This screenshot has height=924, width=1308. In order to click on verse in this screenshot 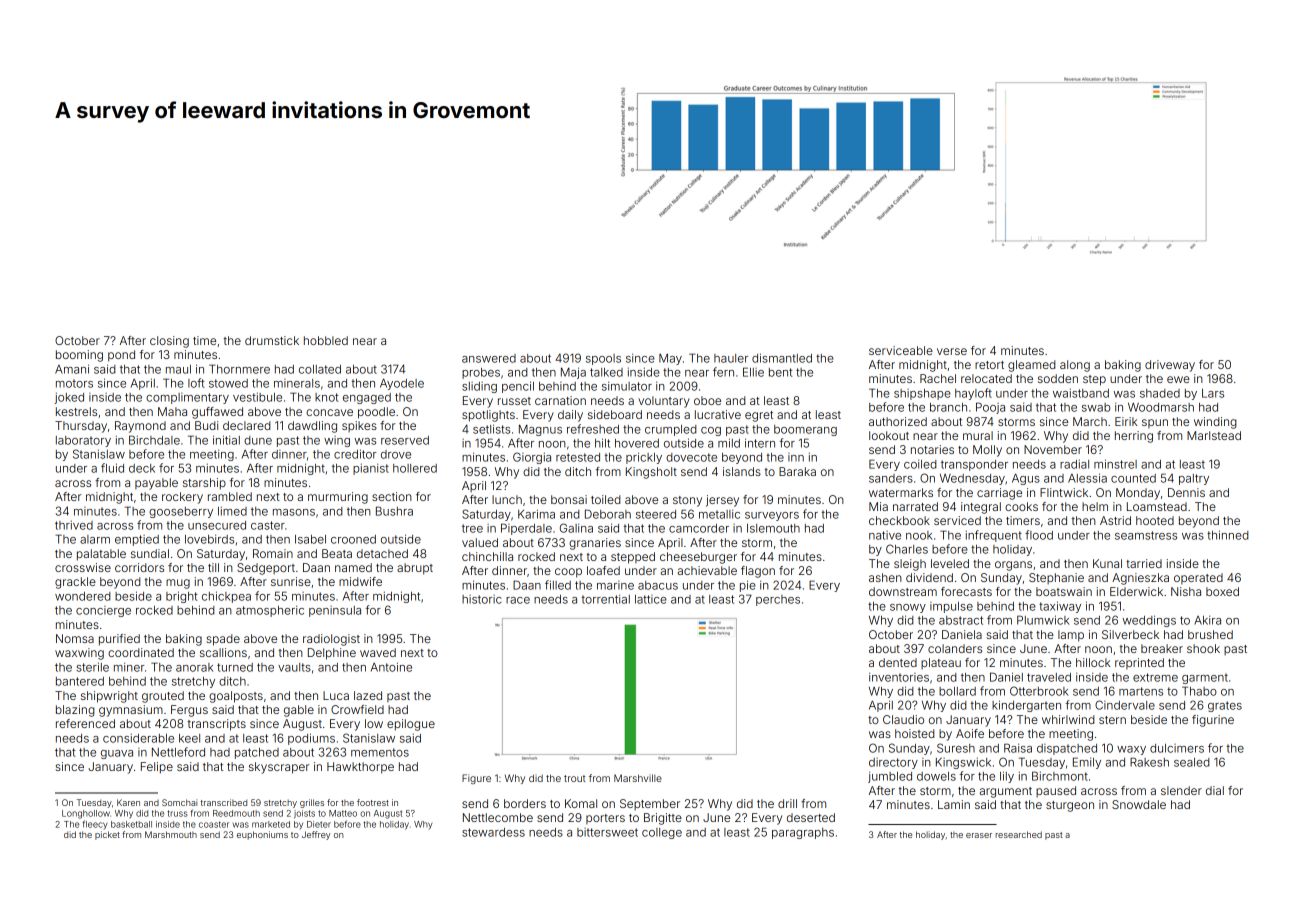, I will do `click(952, 351)`.
